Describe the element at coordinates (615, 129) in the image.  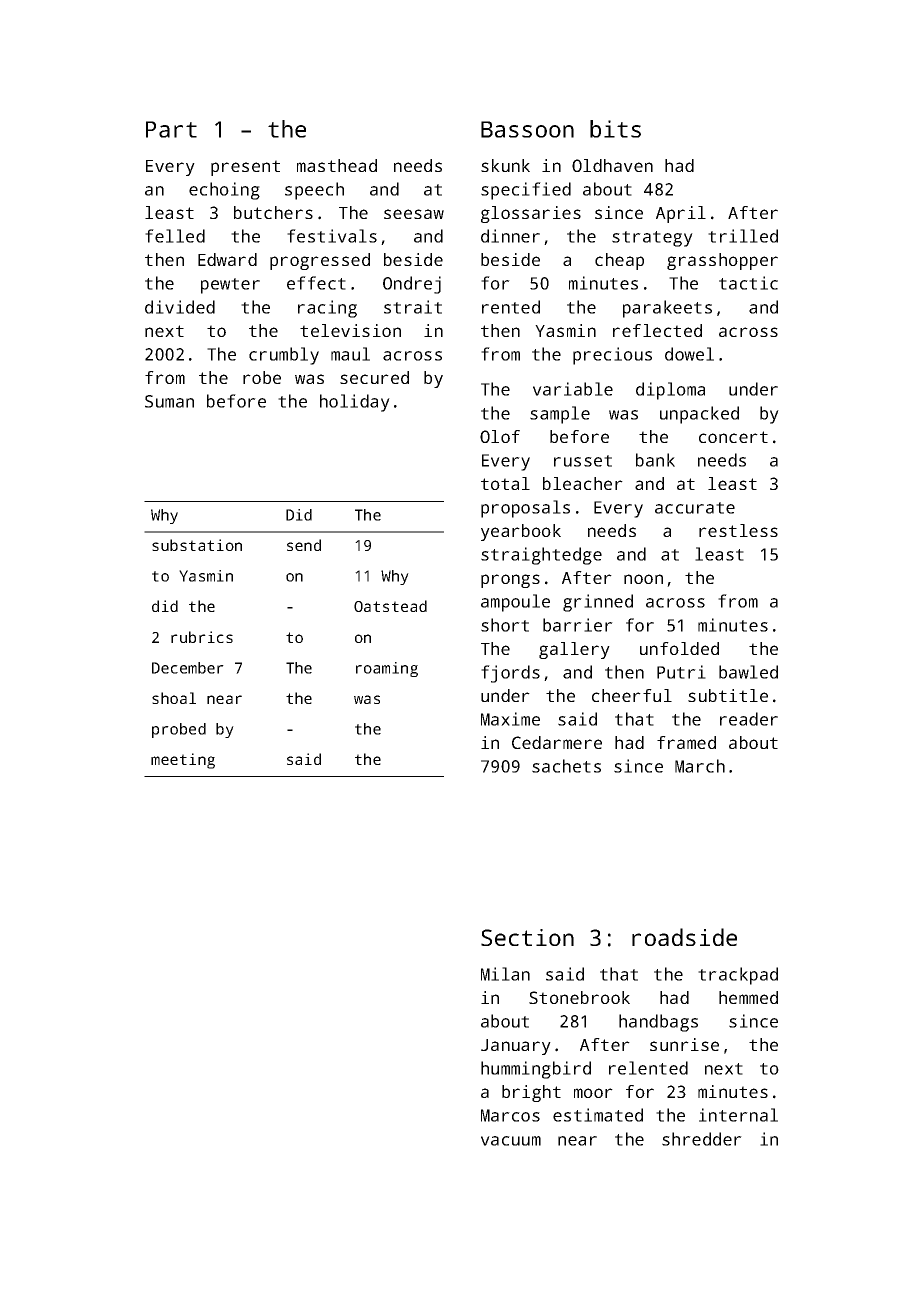
I see `bits` at that location.
